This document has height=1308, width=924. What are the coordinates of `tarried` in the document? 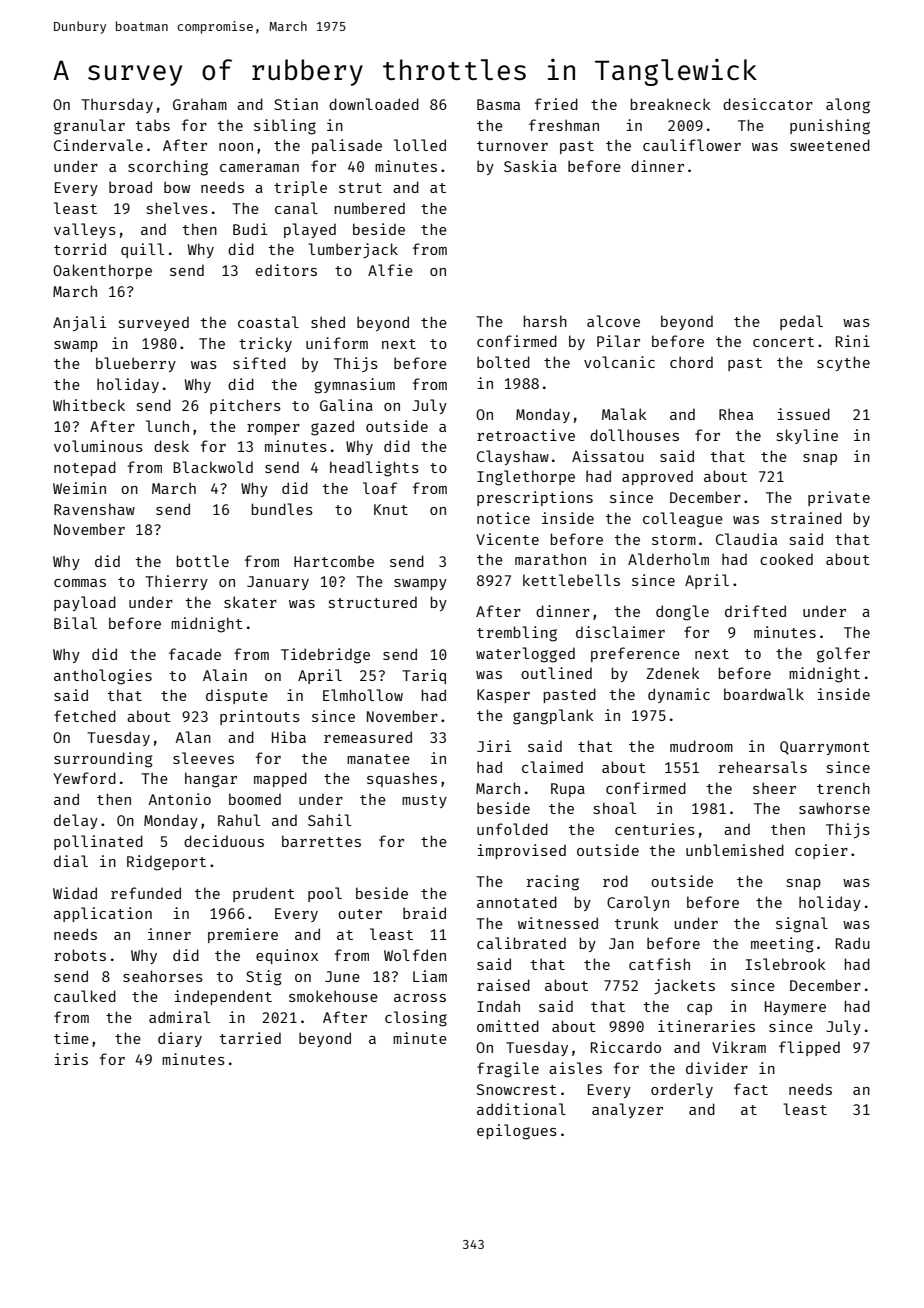 It's located at (250, 1038).
